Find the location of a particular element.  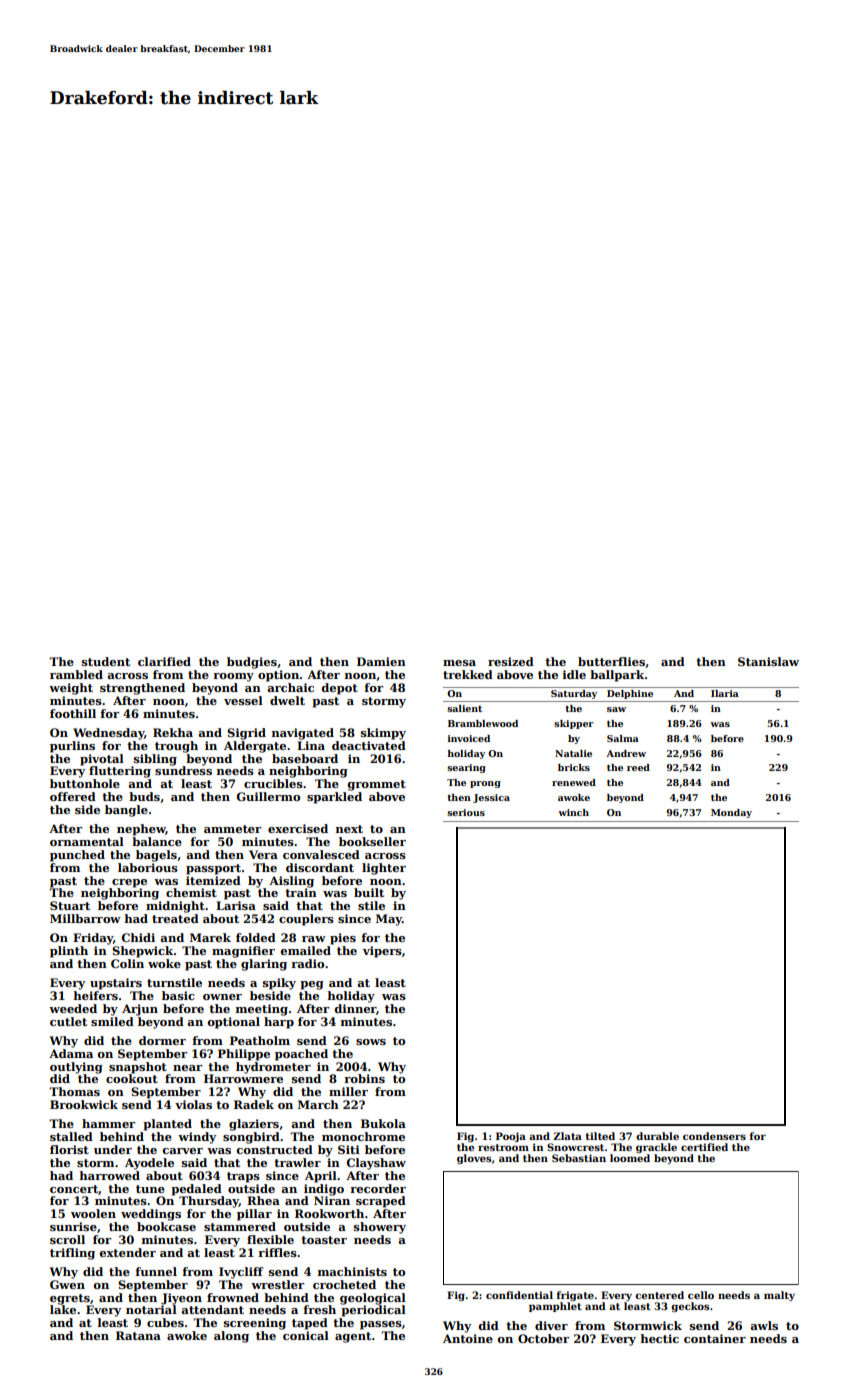

restroom is located at coordinates (503, 1147).
